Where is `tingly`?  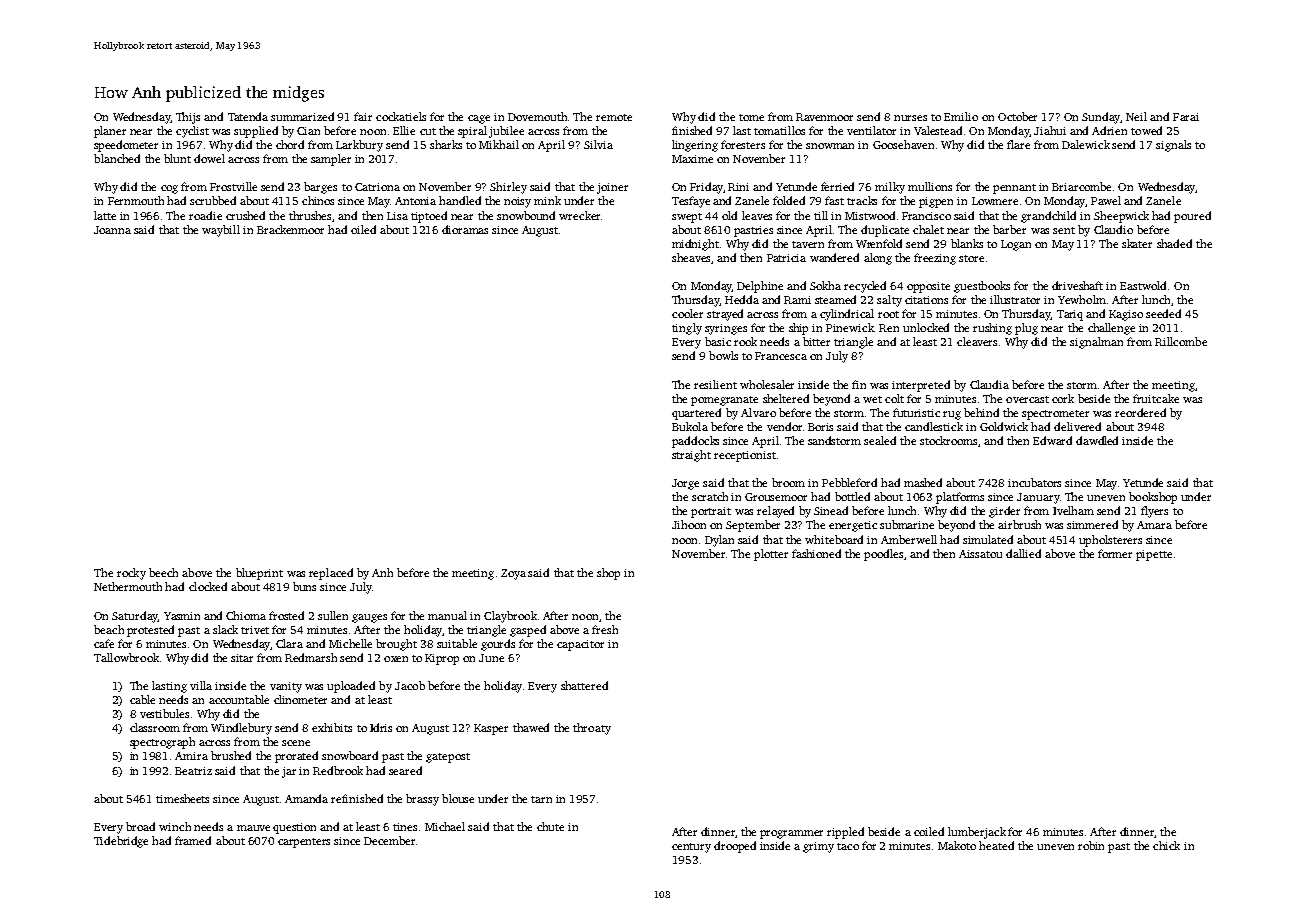
tingly is located at coordinates (687, 329).
